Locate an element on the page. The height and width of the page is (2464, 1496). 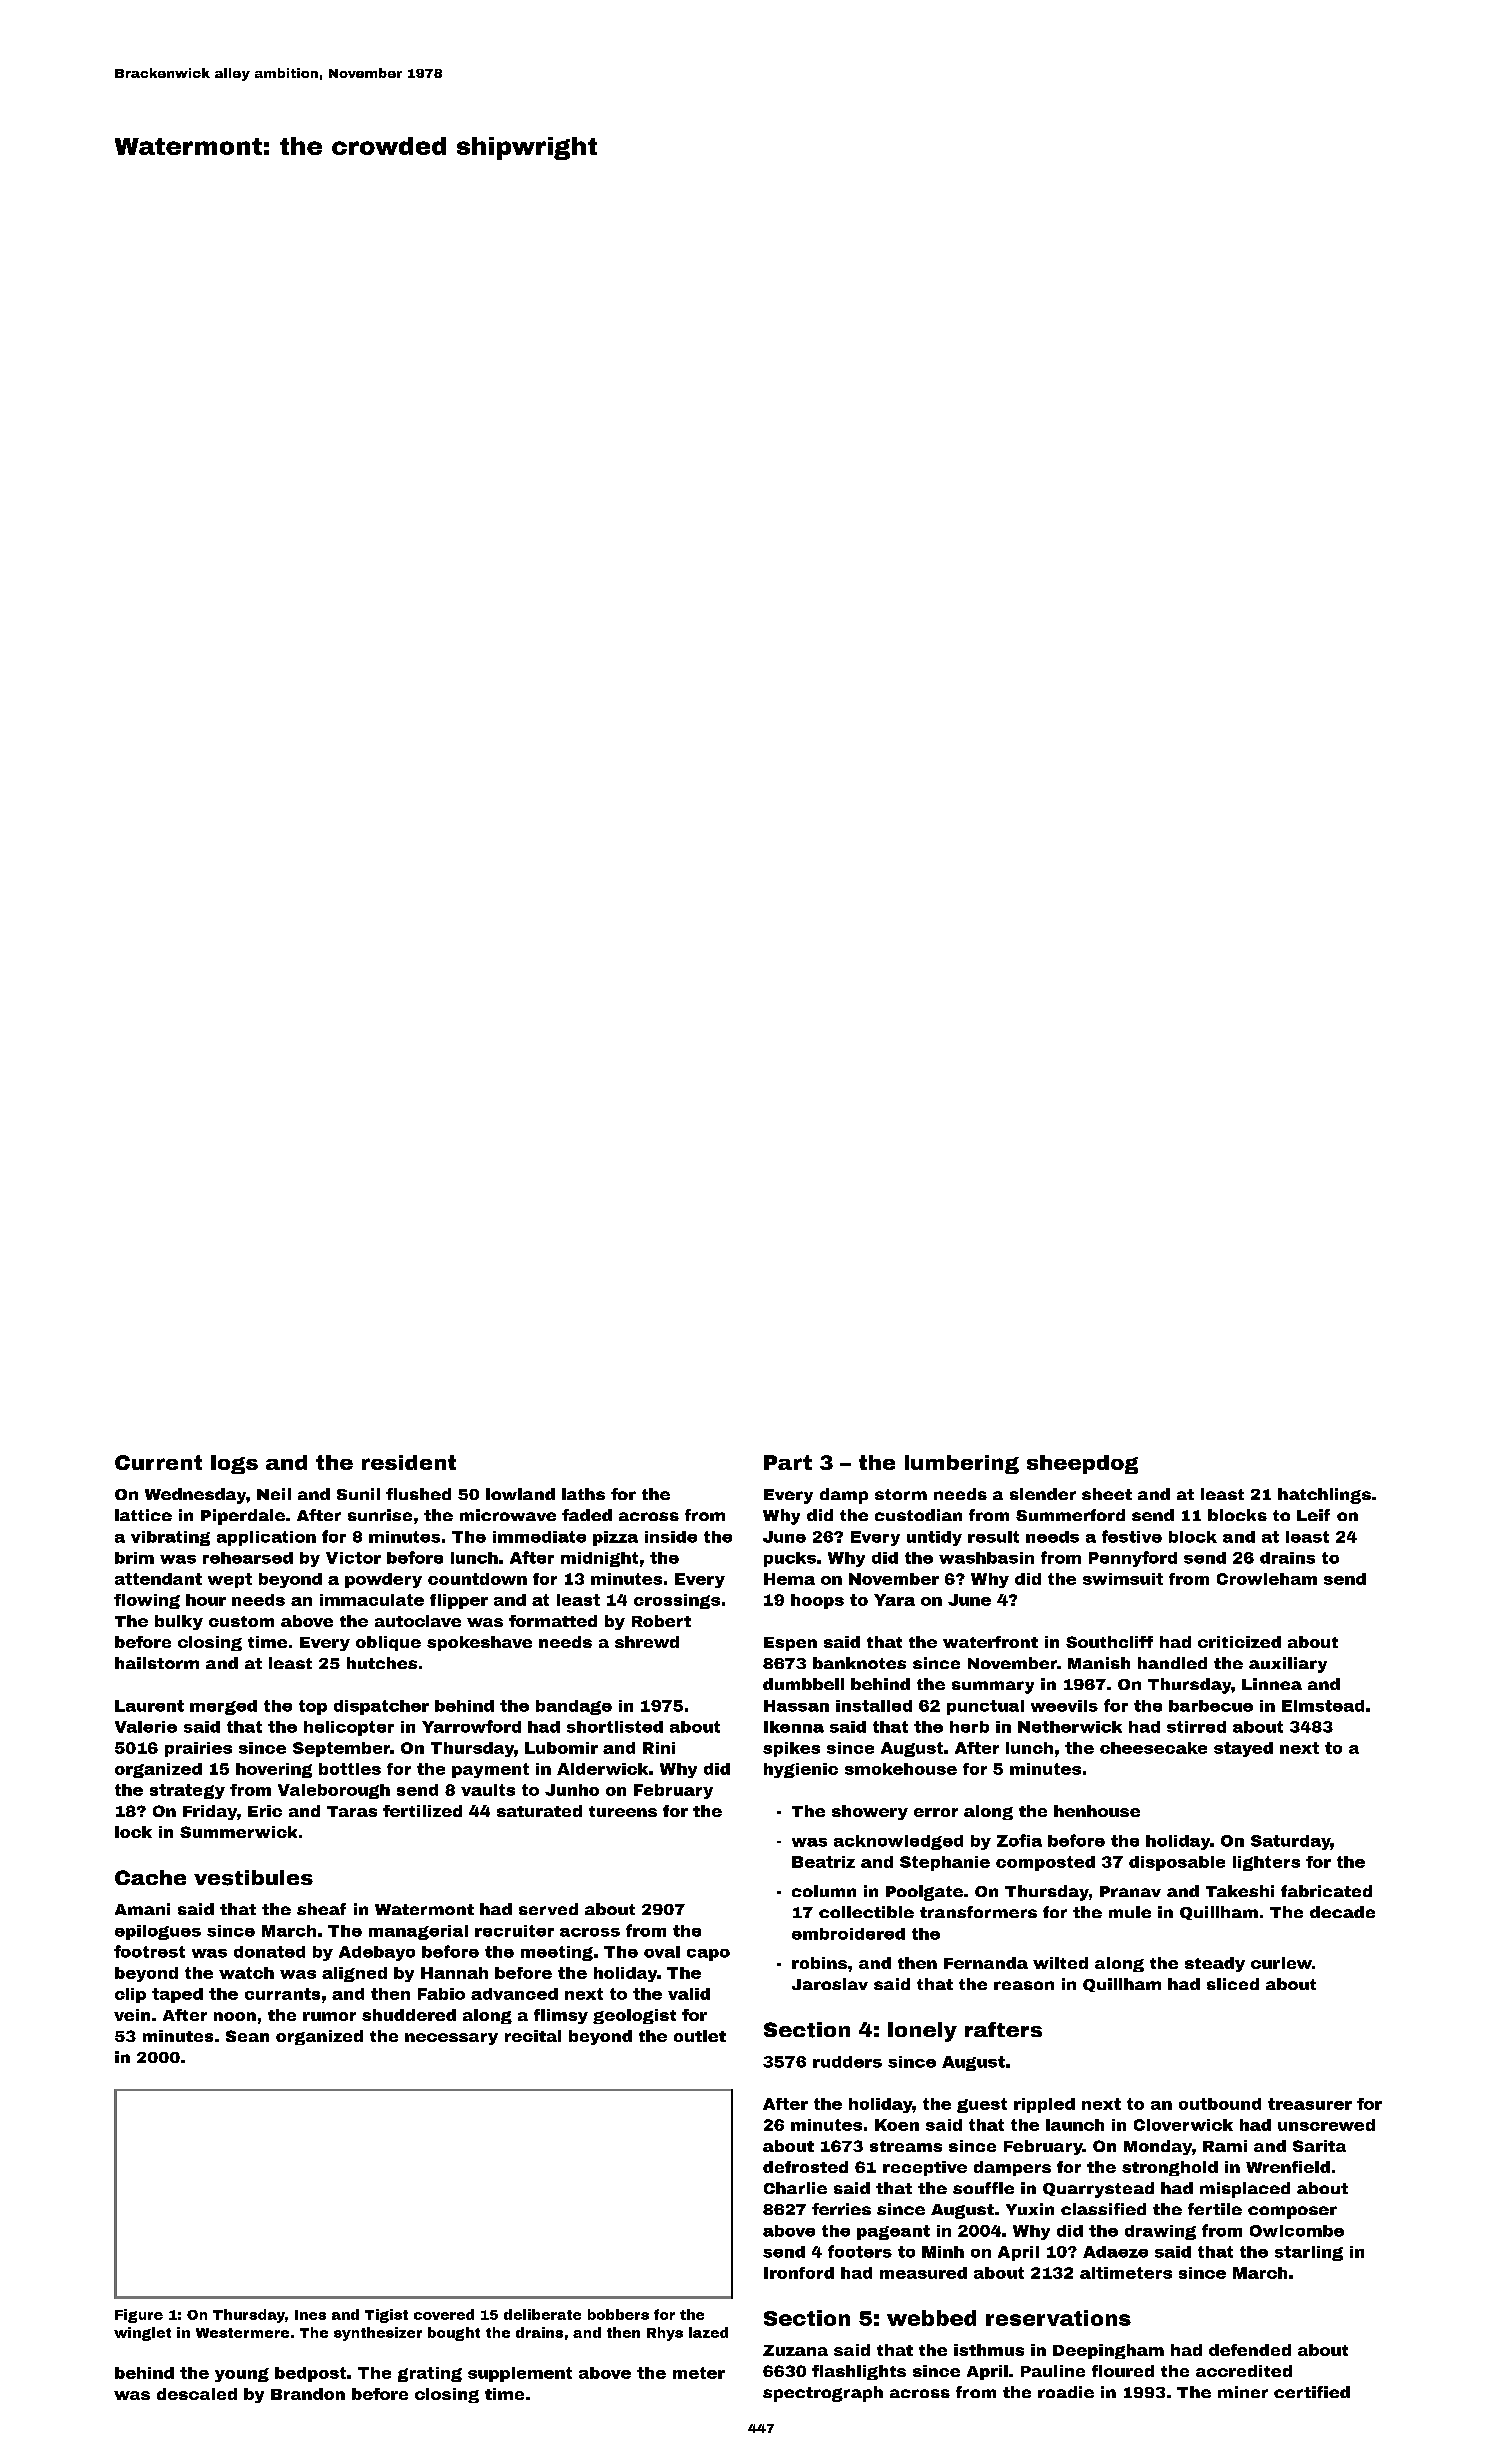
Part is located at coordinates (788, 1462).
